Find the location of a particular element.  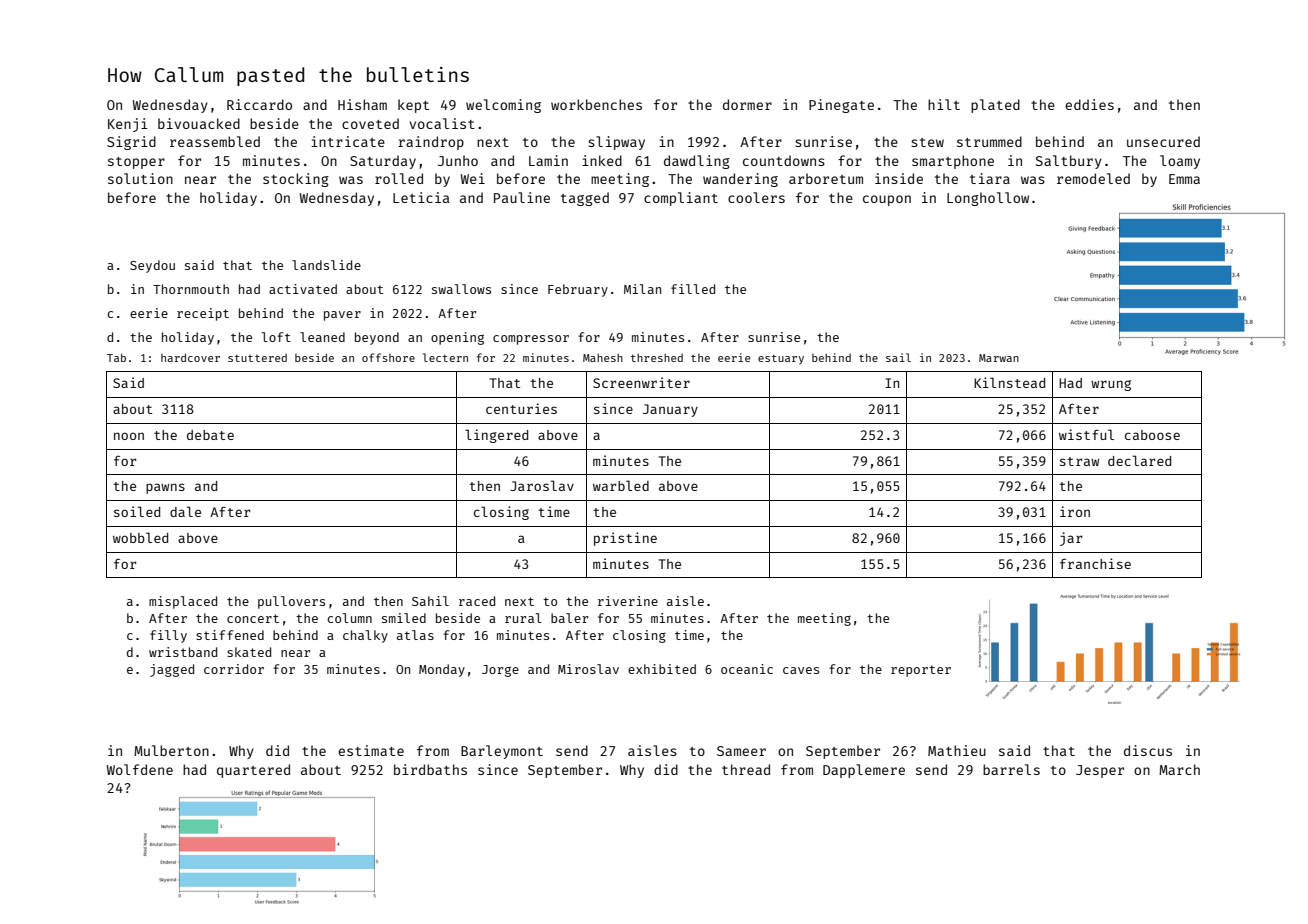

warbled is located at coordinates (621, 485).
